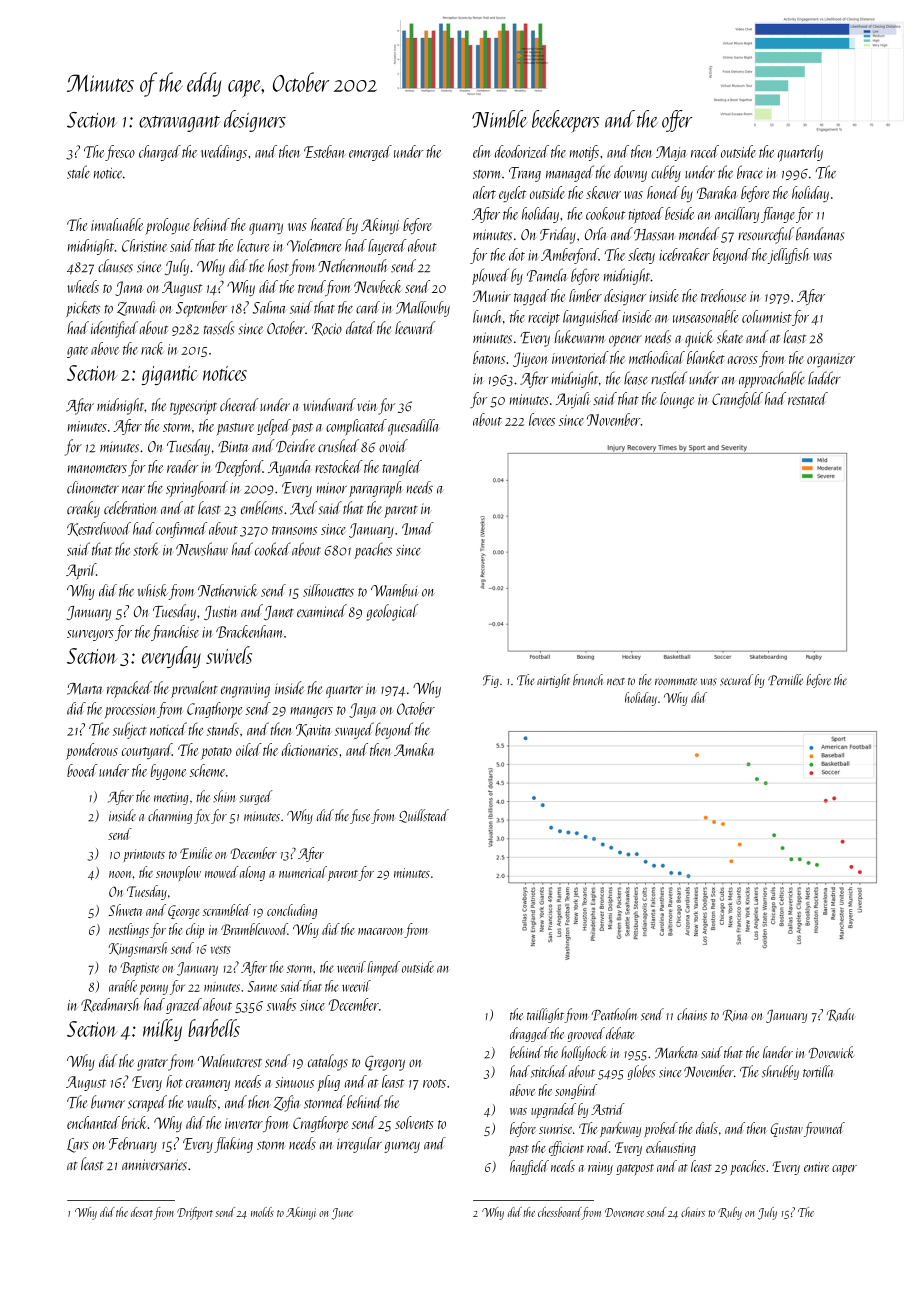 The height and width of the page is (1308, 924). I want to click on extravagant, so click(179, 124).
